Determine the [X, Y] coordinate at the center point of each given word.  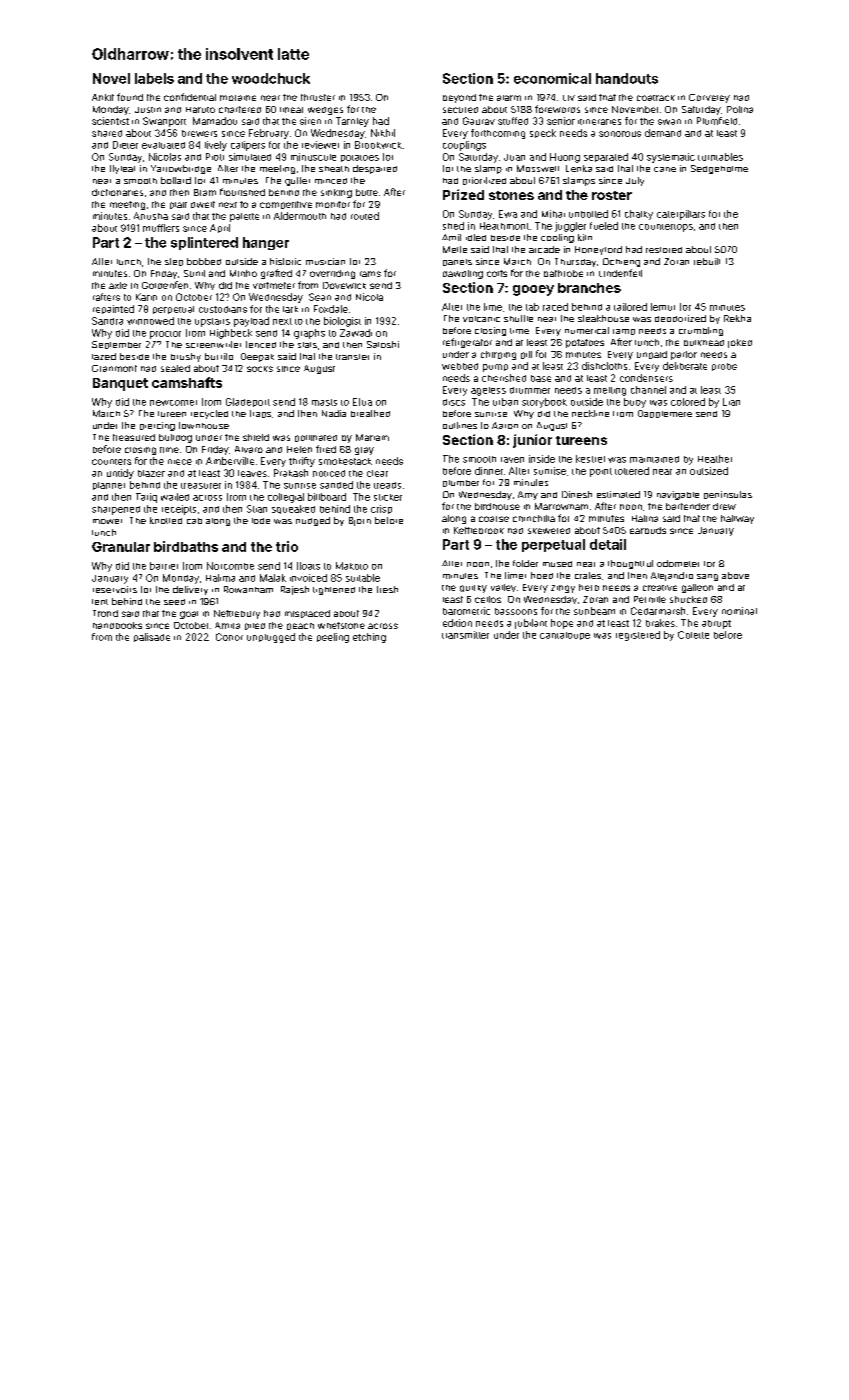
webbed [460, 366]
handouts [627, 78]
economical [552, 78]
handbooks [117, 625]
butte [367, 192]
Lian [731, 402]
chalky [639, 215]
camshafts [187, 382]
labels [154, 78]
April [220, 228]
